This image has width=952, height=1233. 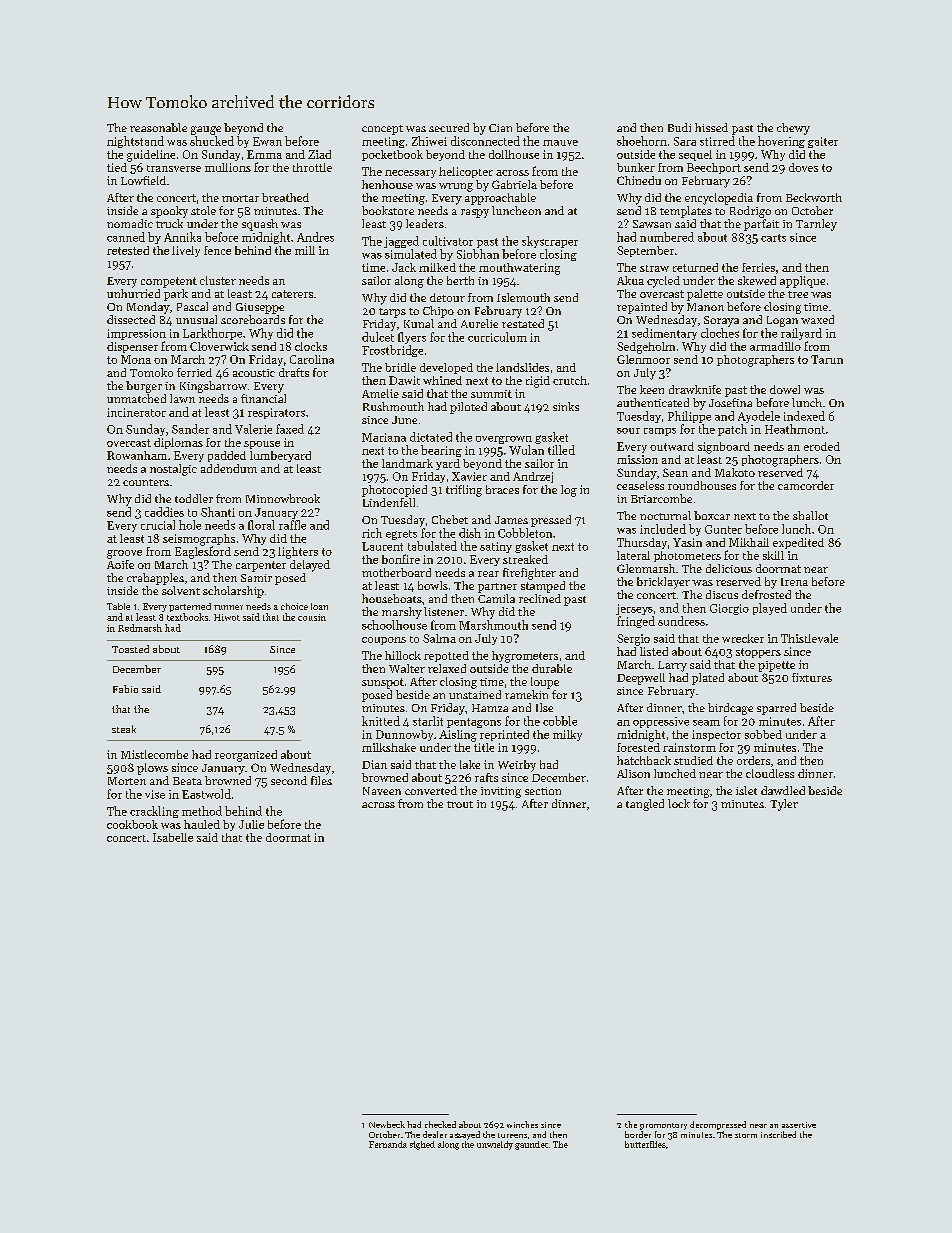 What do you see at coordinates (206, 130) in the image?
I see `gauge` at bounding box center [206, 130].
